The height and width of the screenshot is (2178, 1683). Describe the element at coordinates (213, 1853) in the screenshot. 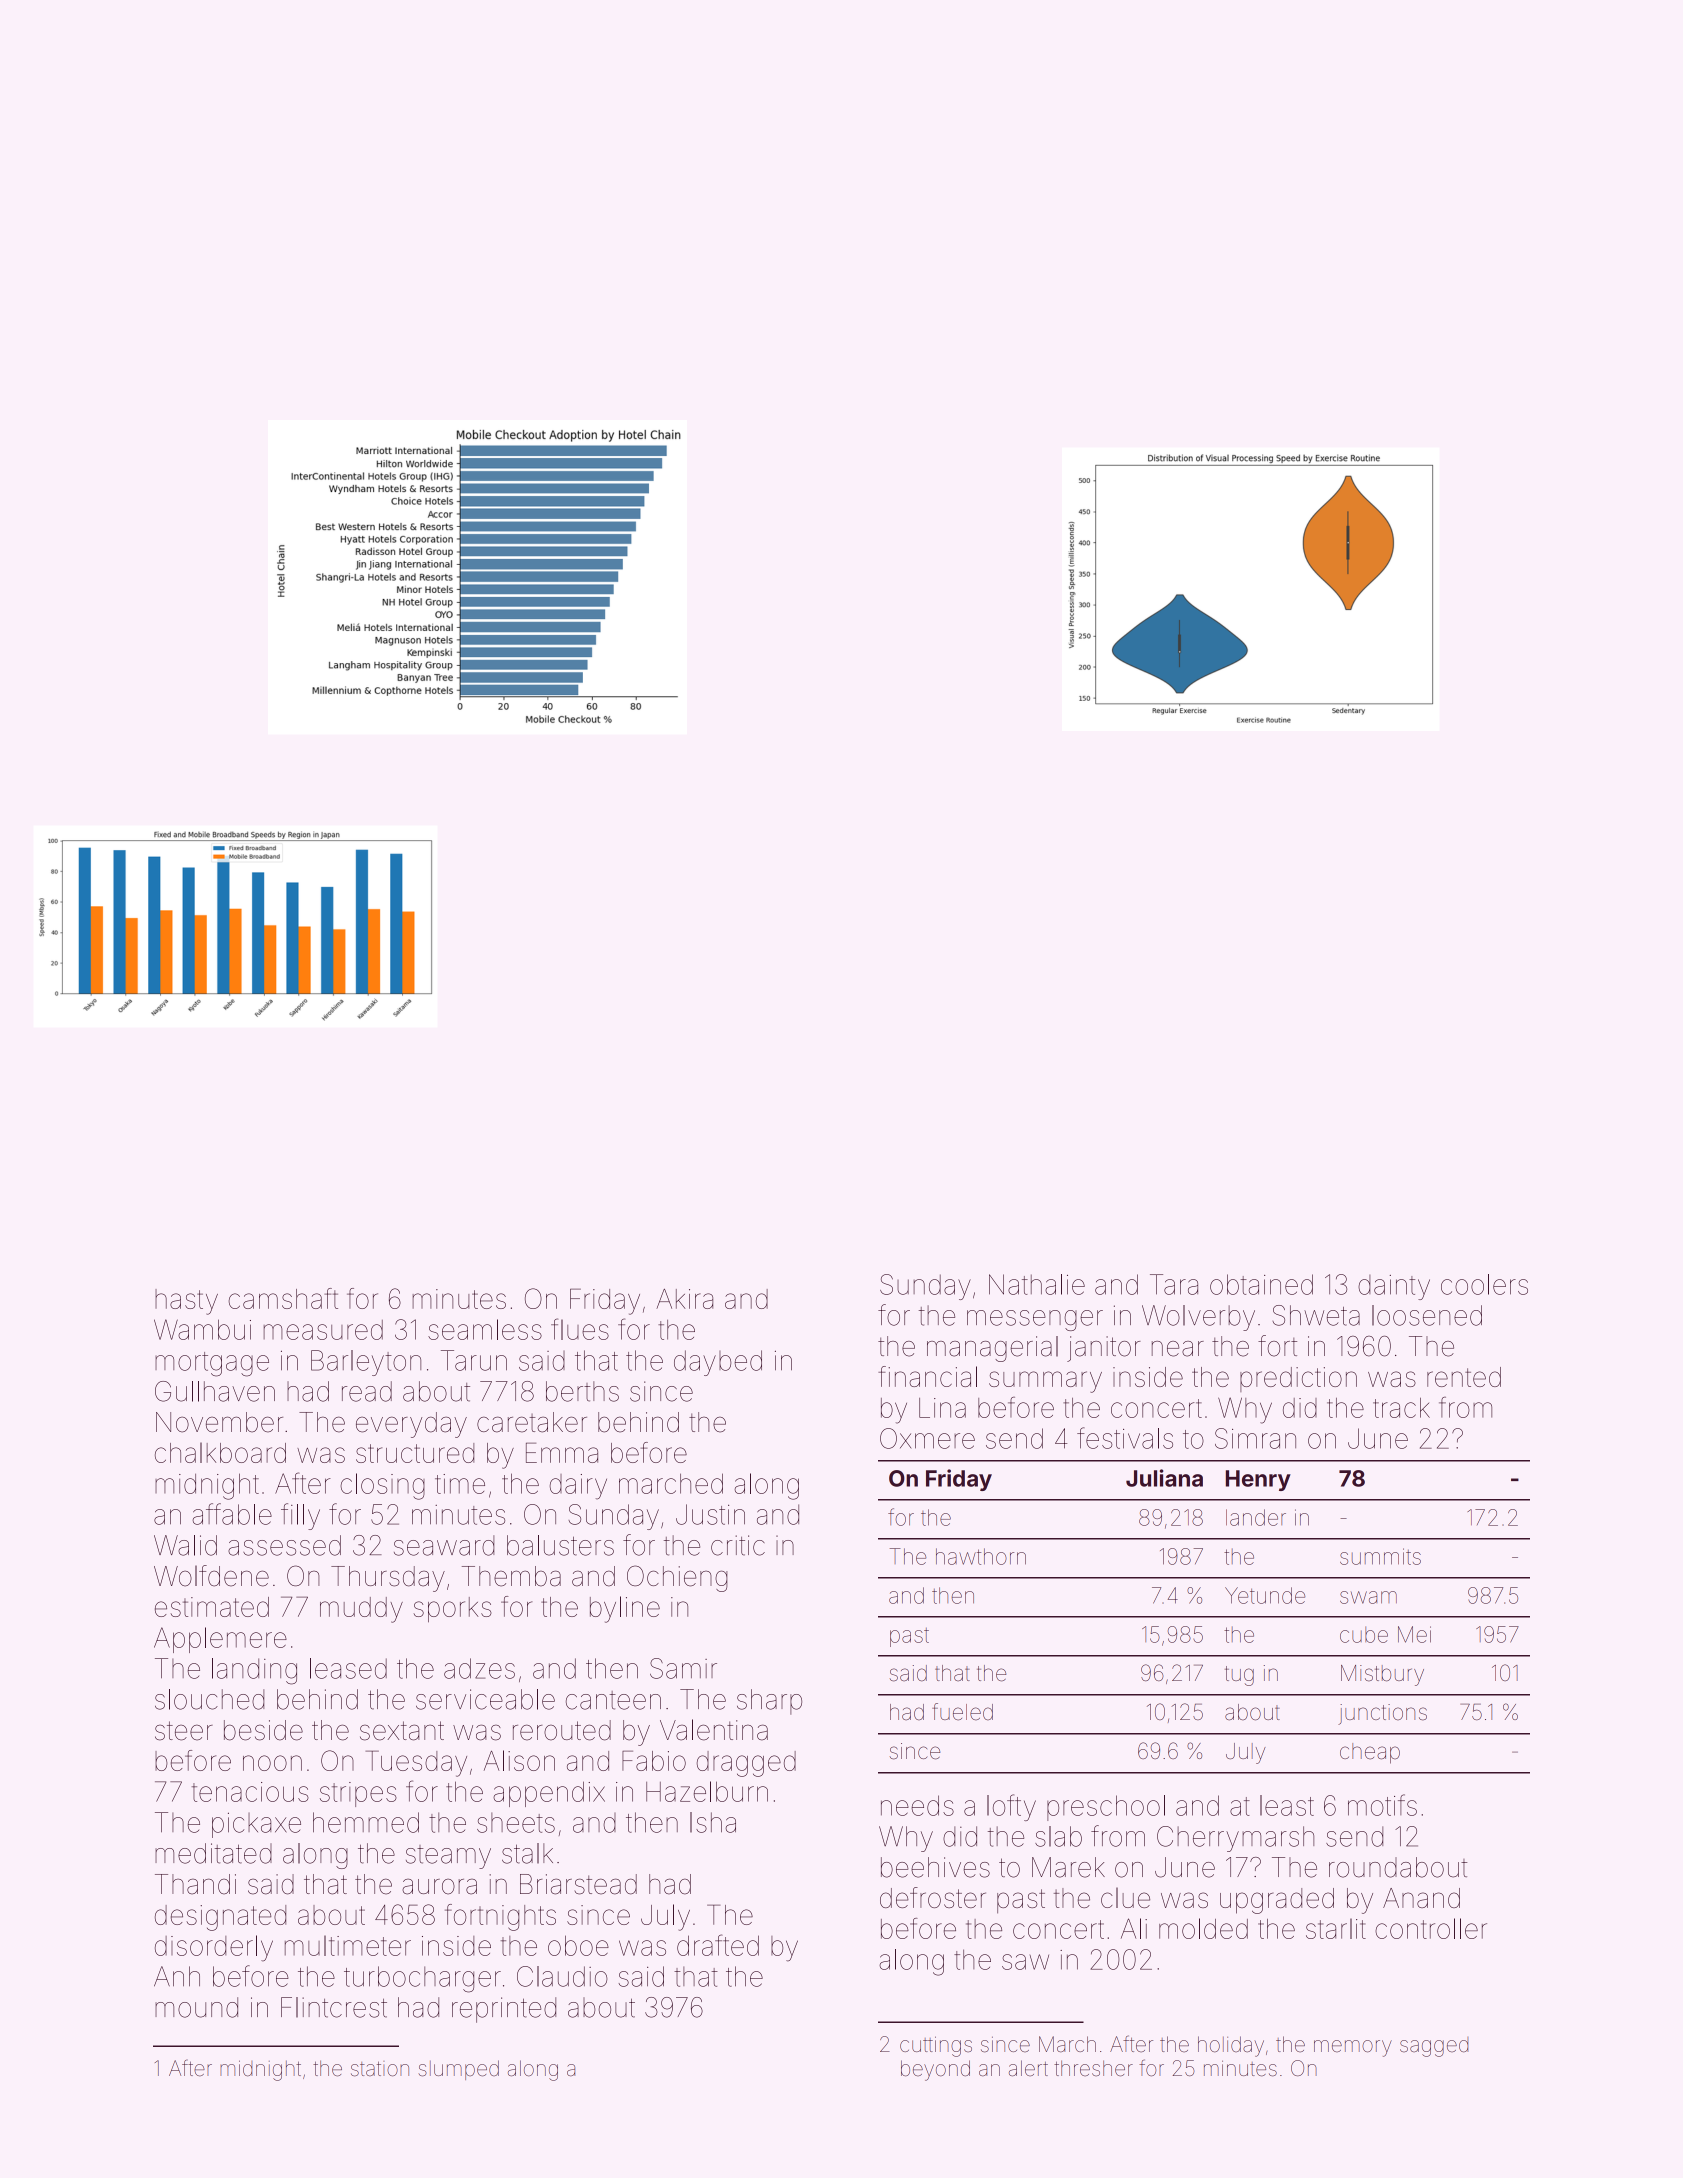

I see `meditated` at that location.
